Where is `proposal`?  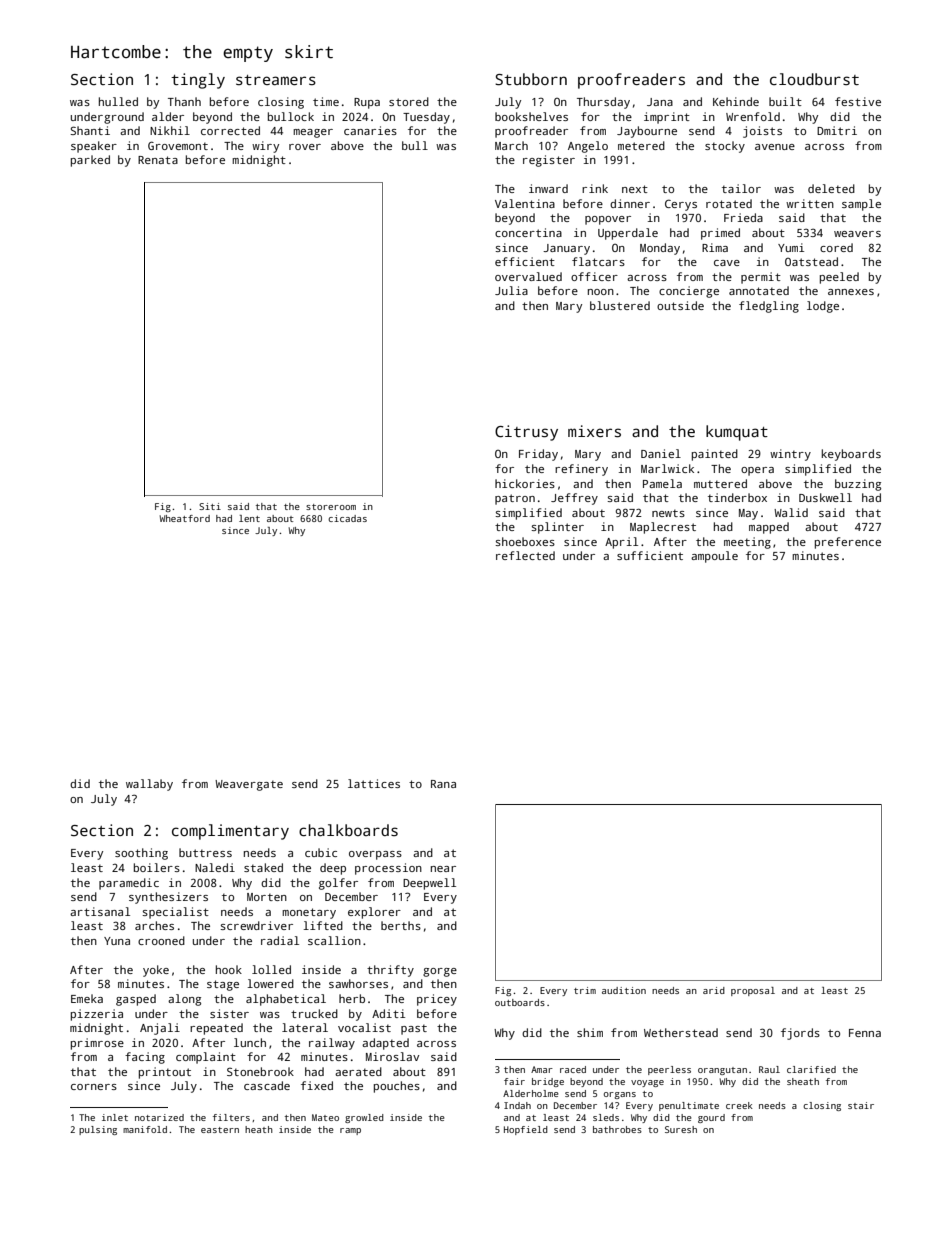
proposal is located at coordinates (753, 991).
